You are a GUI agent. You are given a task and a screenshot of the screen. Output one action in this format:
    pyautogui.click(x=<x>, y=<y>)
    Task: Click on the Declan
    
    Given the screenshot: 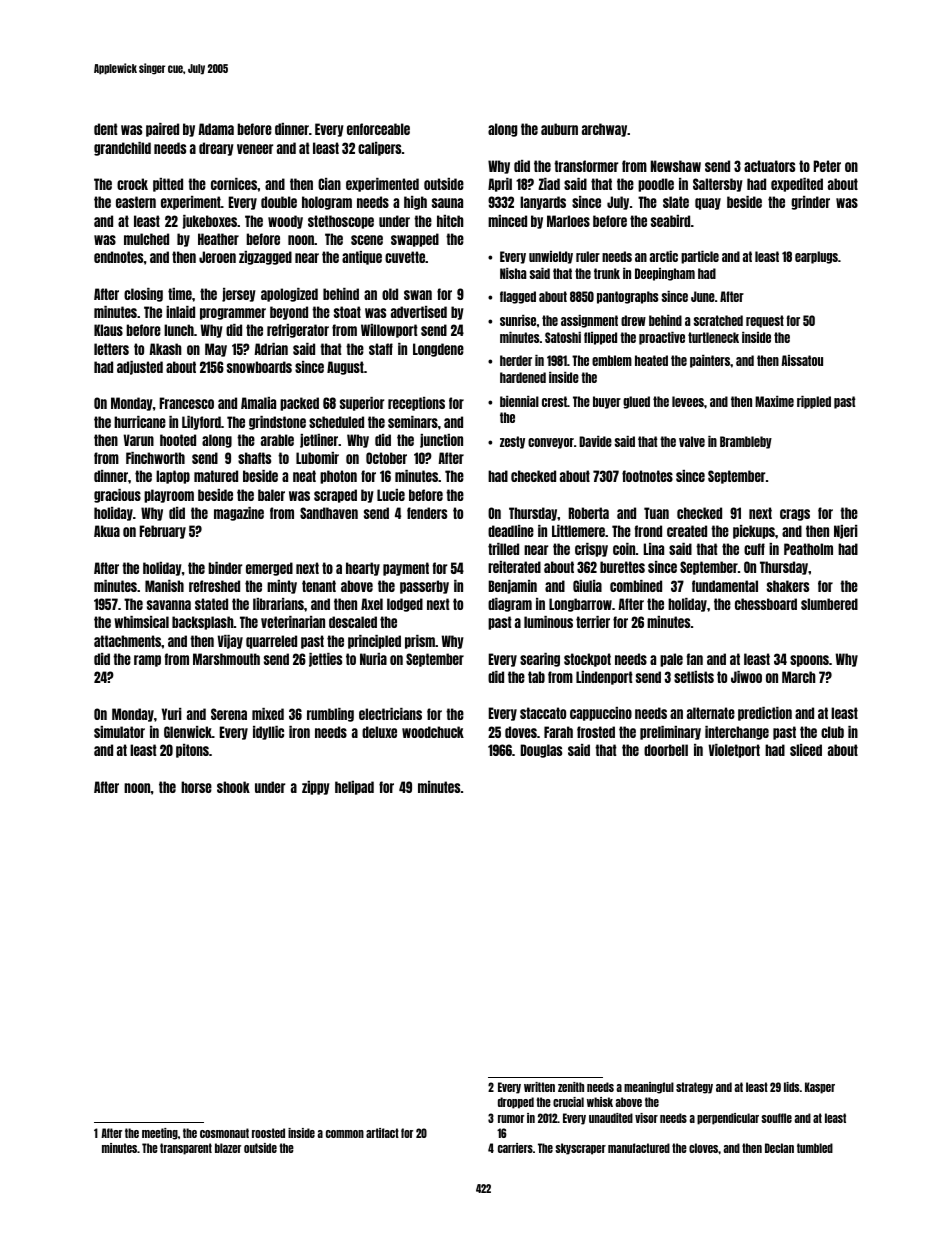 What is the action you would take?
    pyautogui.click(x=779, y=1148)
